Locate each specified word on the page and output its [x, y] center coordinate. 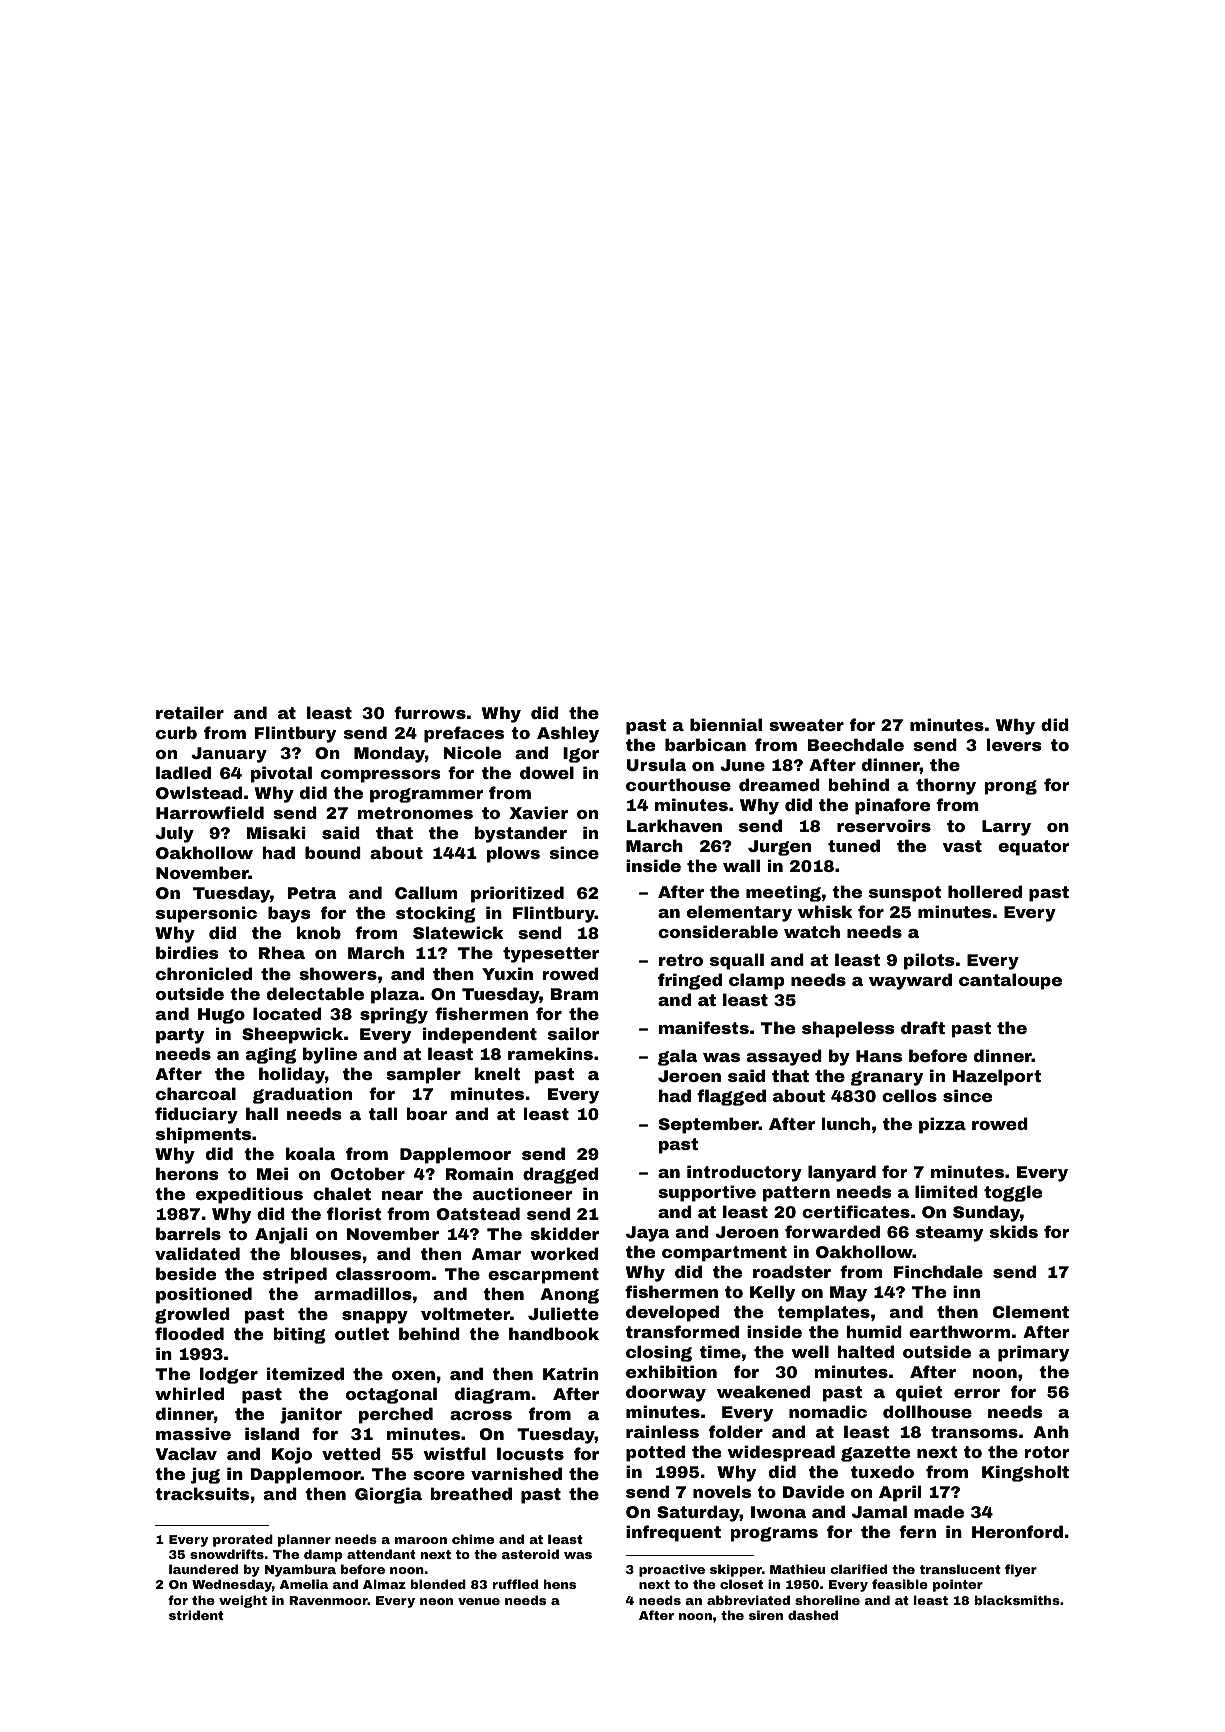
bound [333, 852]
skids [1014, 1231]
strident [196, 1615]
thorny [946, 786]
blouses [326, 1253]
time [720, 1351]
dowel [547, 772]
